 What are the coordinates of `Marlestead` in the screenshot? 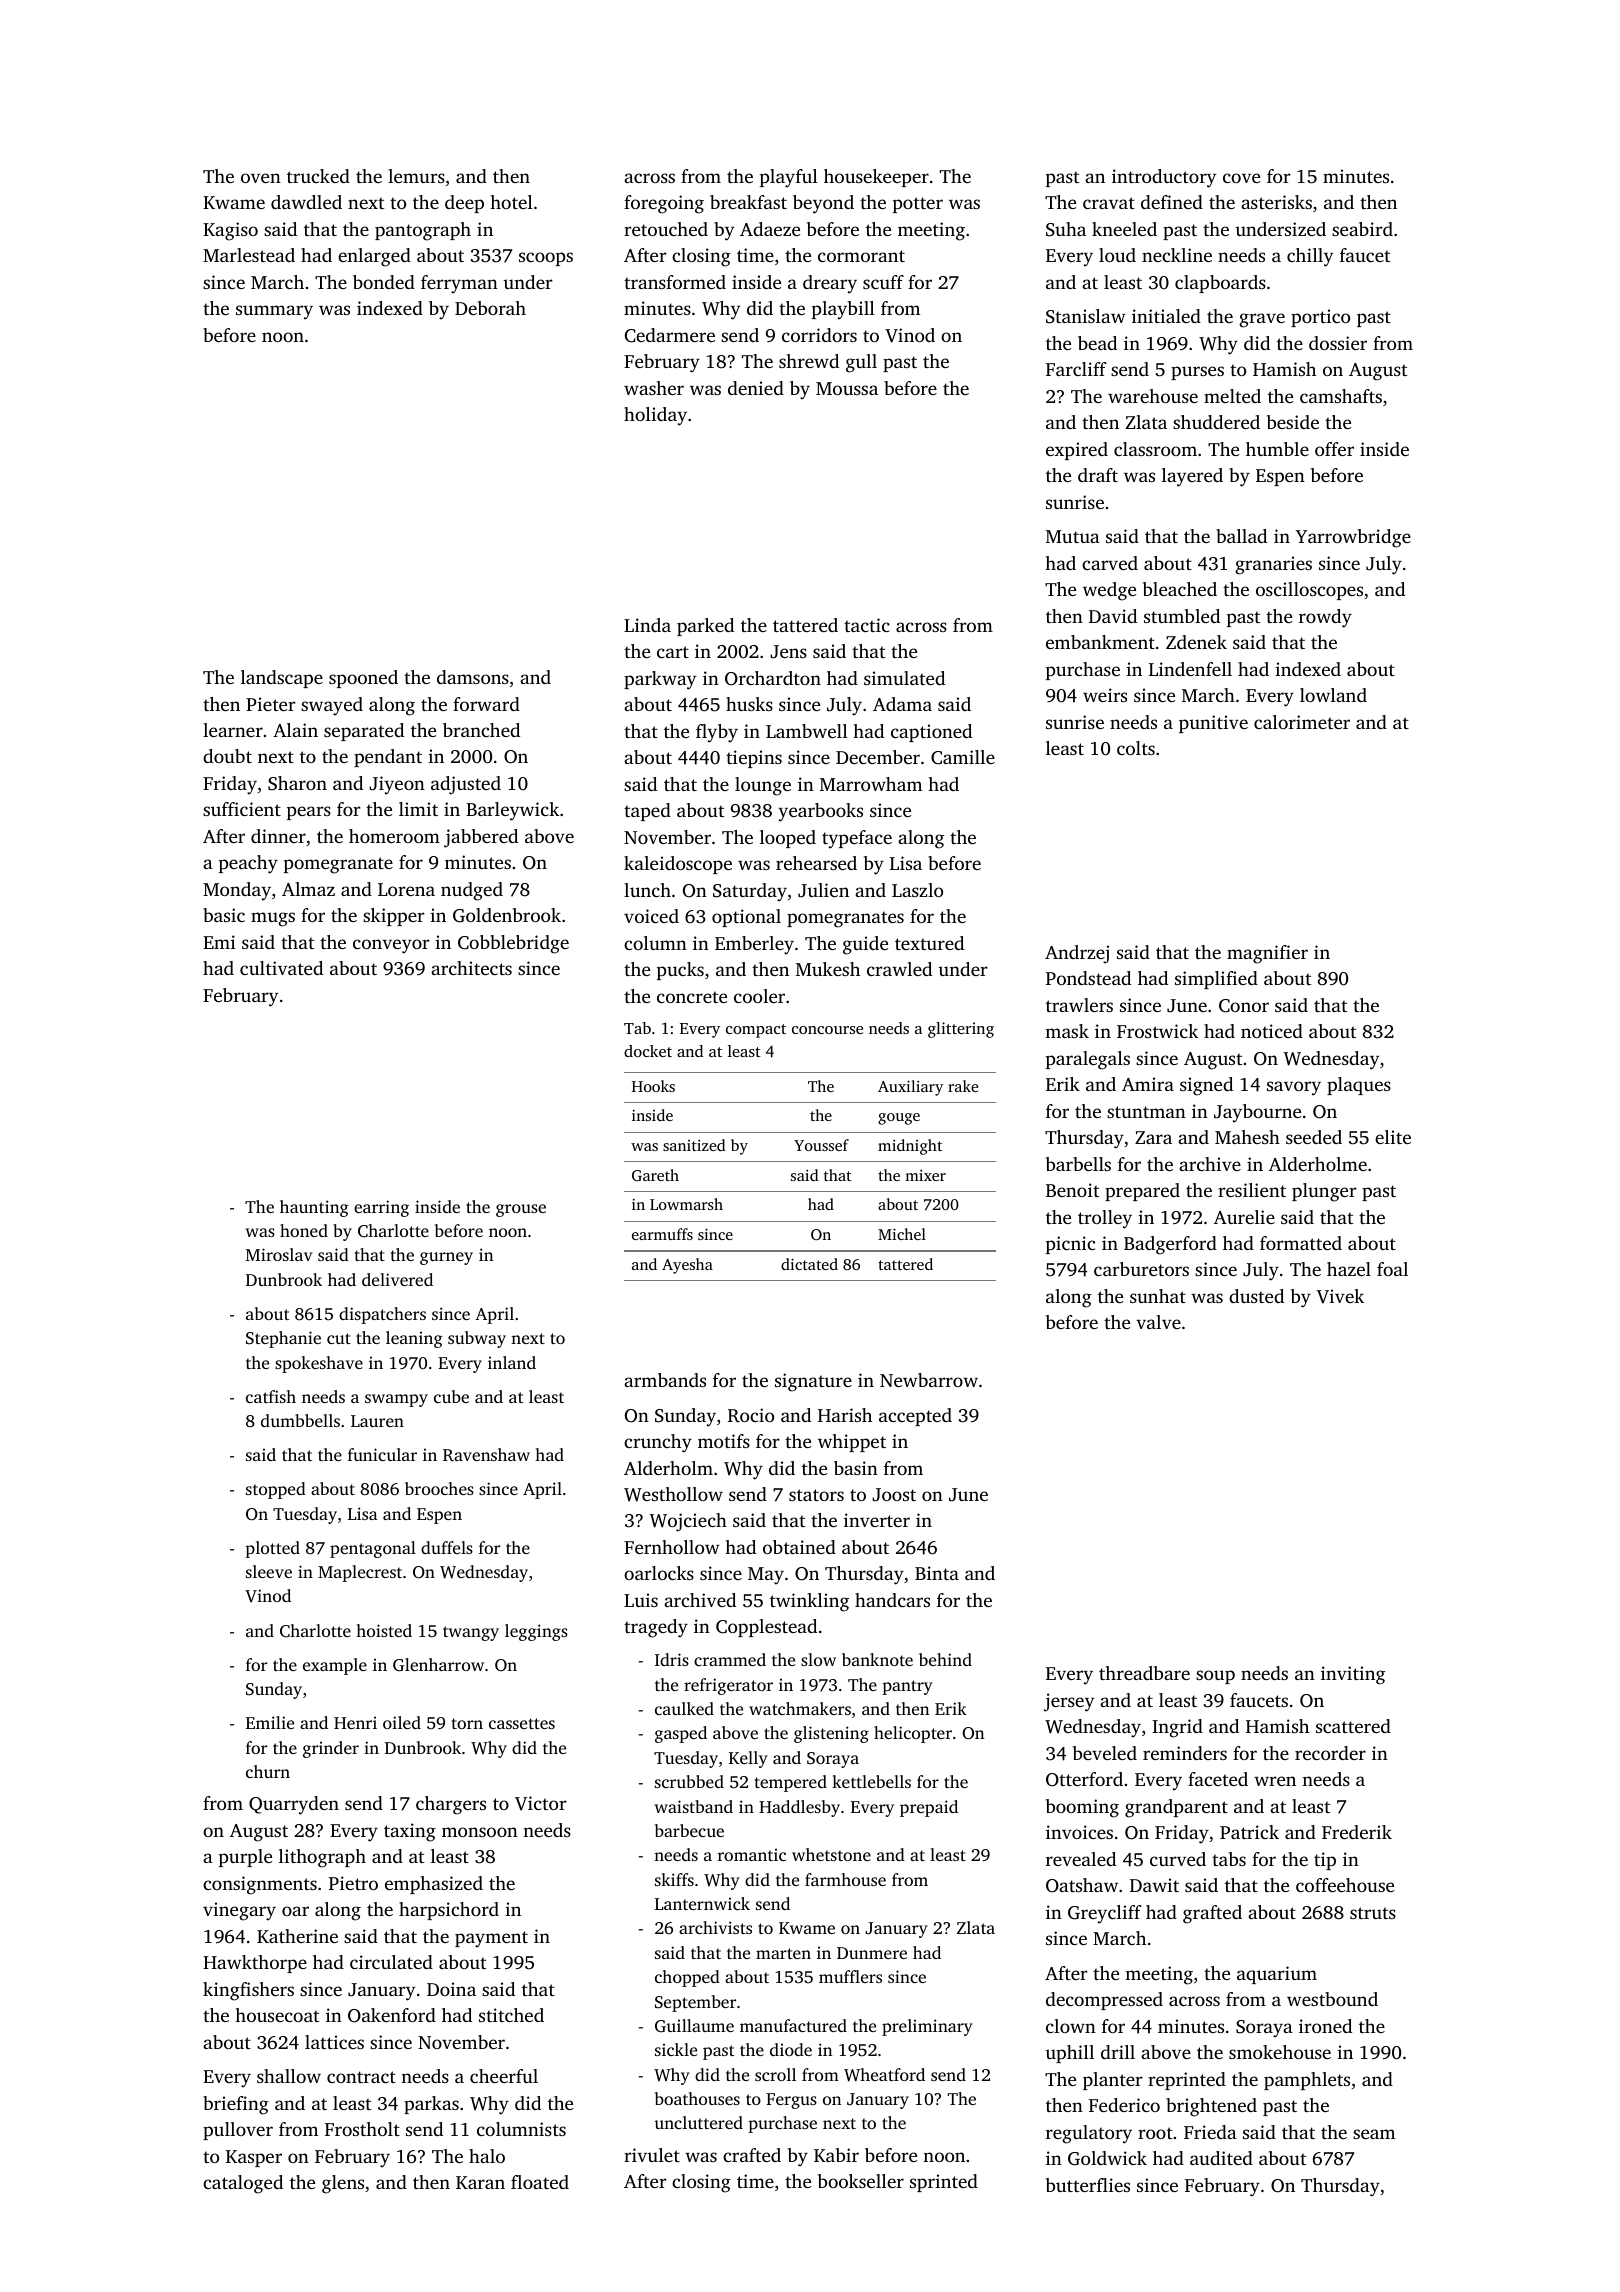 It's located at (249, 255).
